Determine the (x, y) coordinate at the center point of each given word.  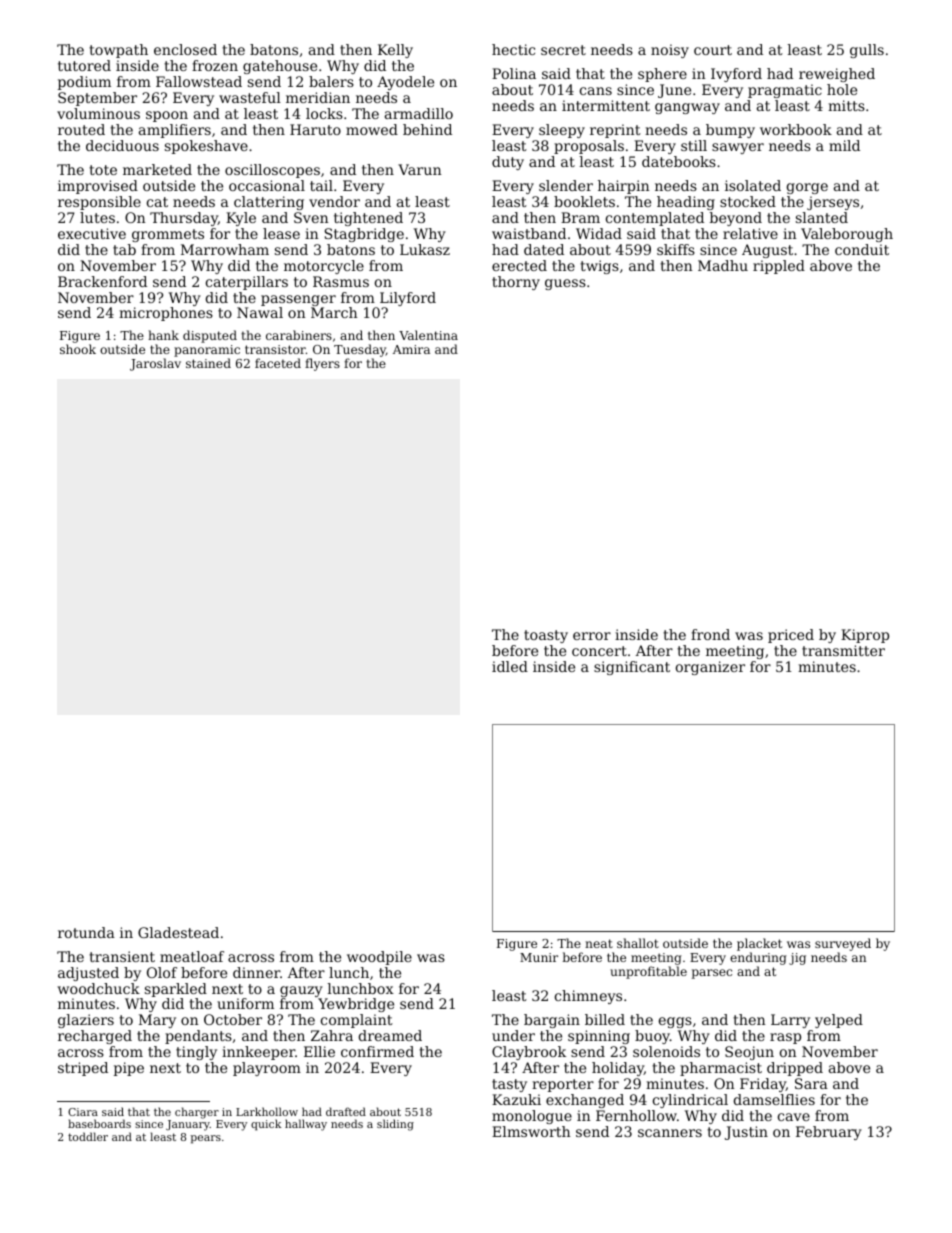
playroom (267, 1069)
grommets (168, 235)
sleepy (562, 131)
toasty (546, 636)
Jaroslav (155, 364)
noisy (670, 51)
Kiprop (865, 636)
